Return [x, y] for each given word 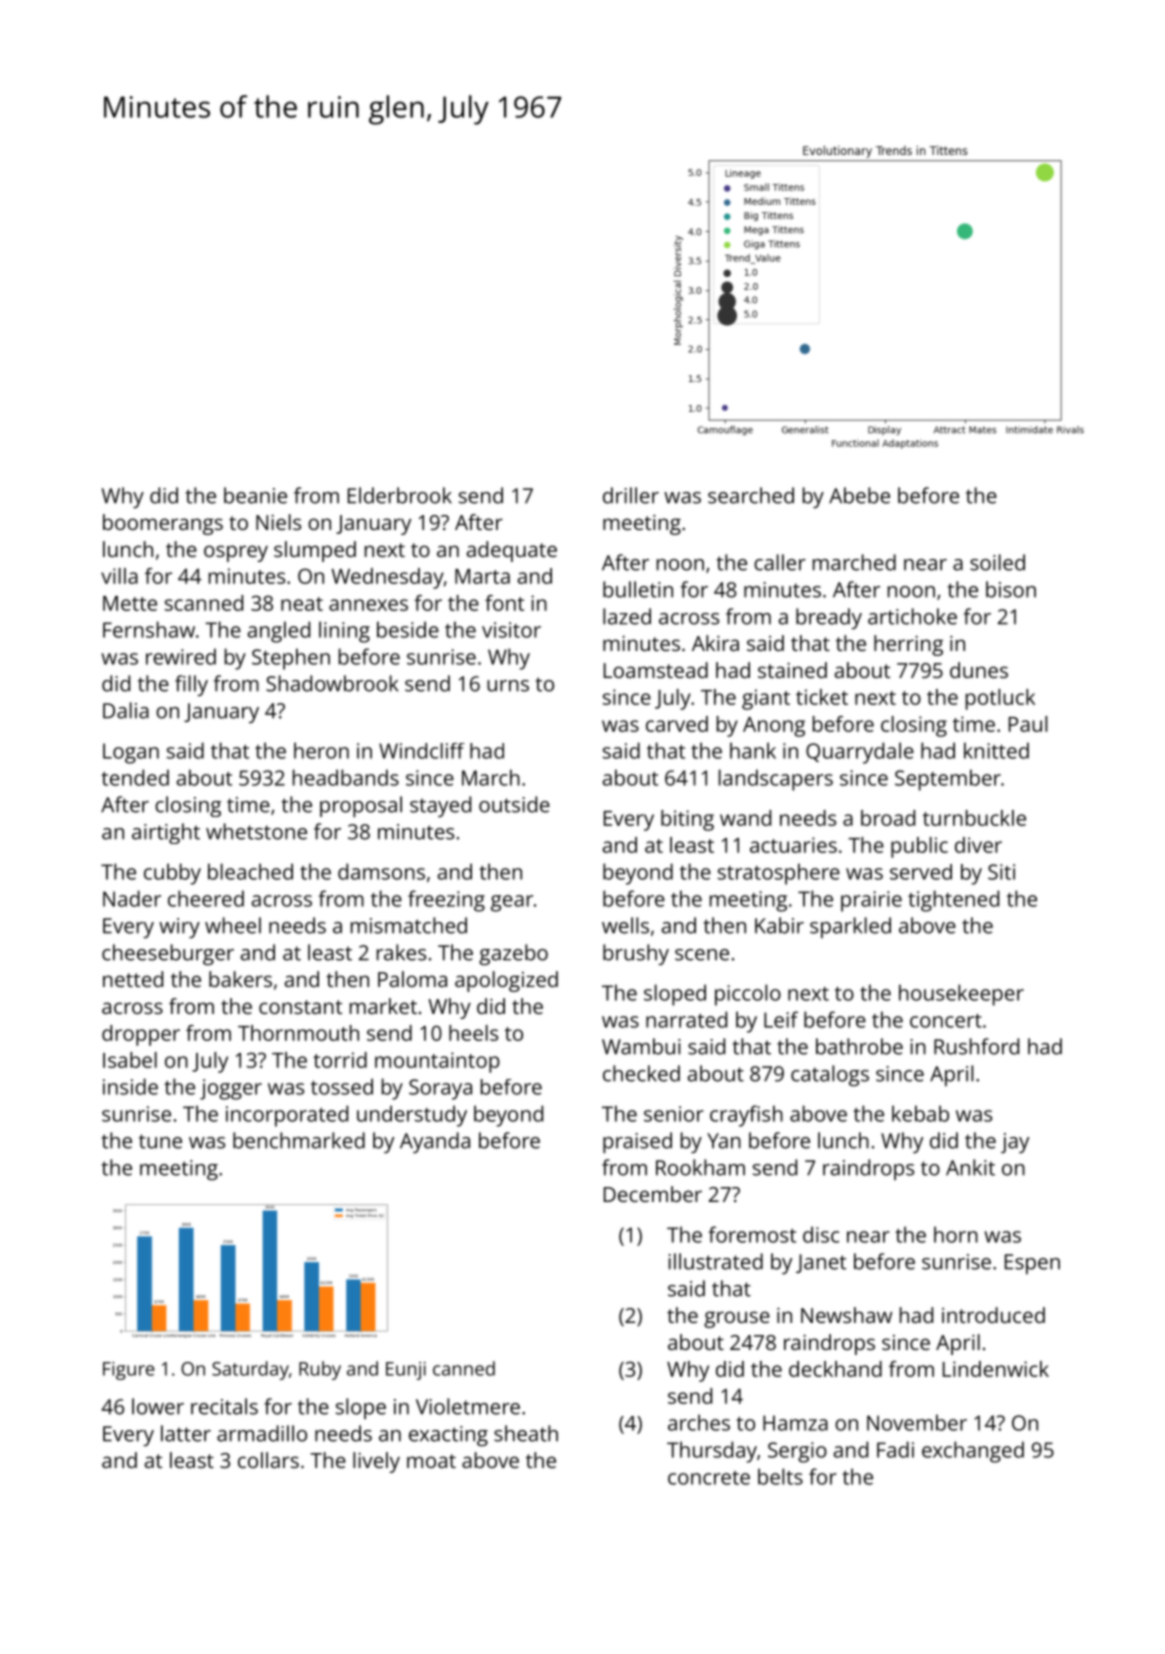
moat [431, 1461]
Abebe [859, 495]
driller [631, 495]
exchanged [973, 1452]
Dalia [126, 710]
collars [268, 1460]
